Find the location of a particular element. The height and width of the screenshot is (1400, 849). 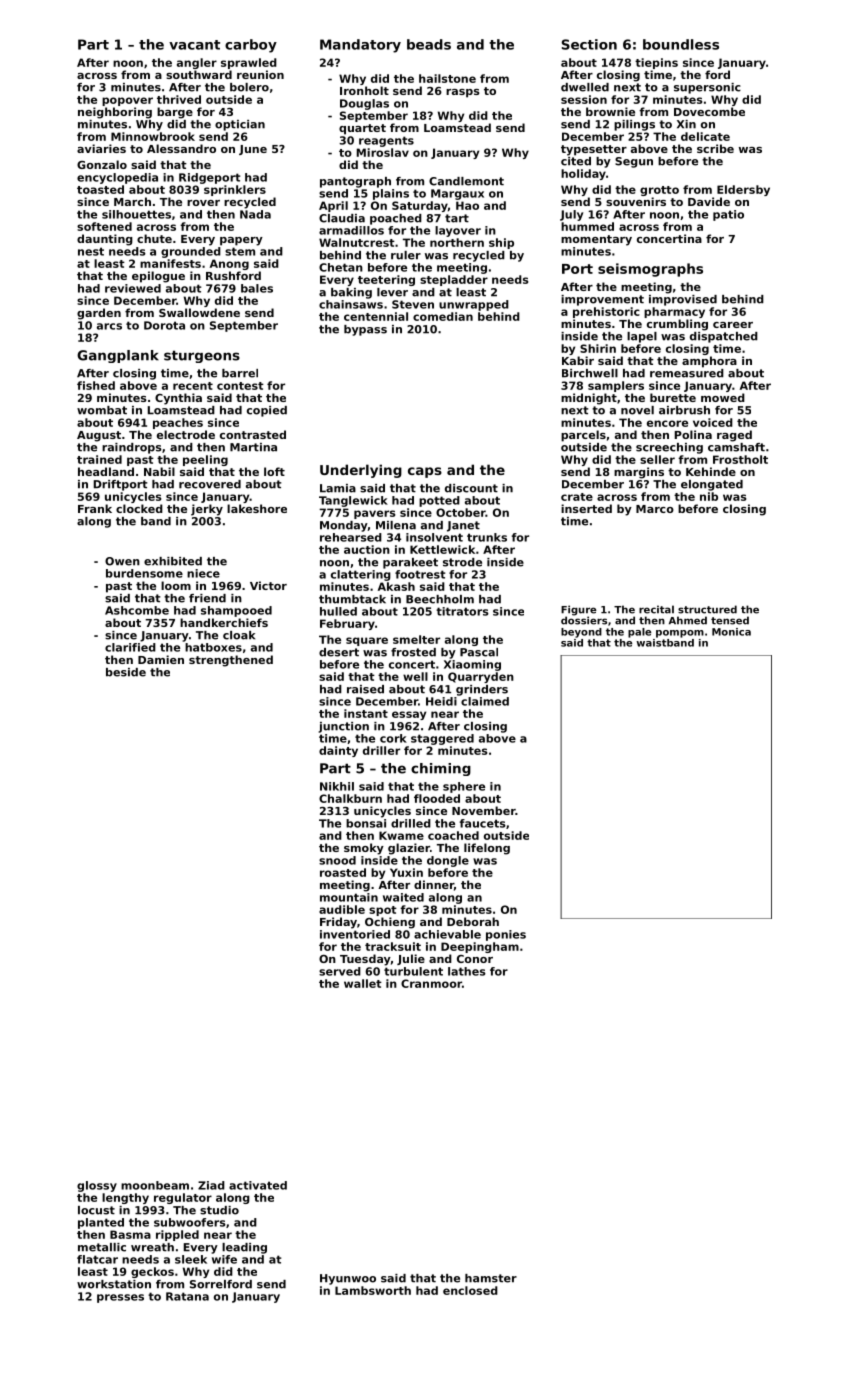

snood is located at coordinates (337, 860).
